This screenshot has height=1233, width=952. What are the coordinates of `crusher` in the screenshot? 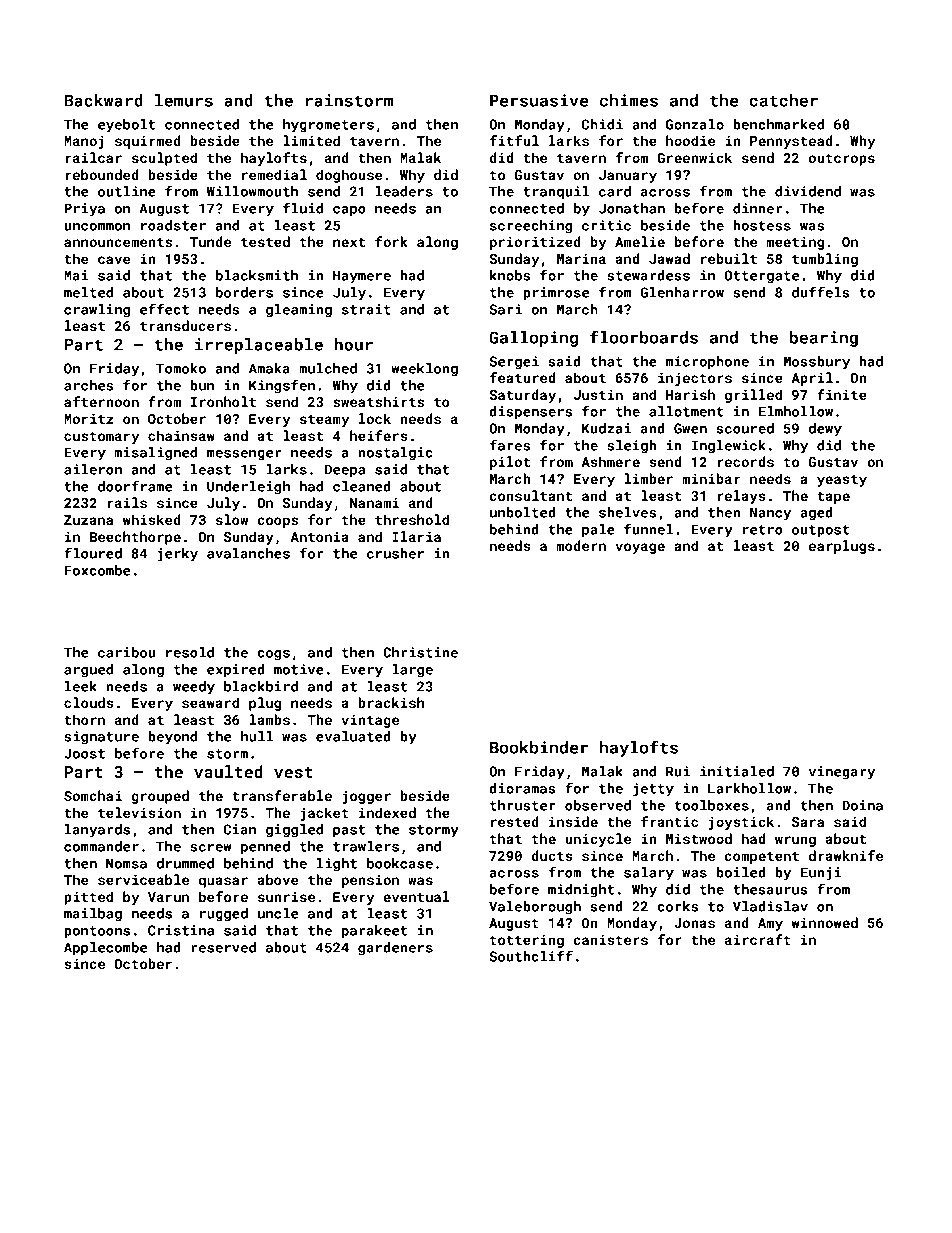 It's located at (395, 553).
